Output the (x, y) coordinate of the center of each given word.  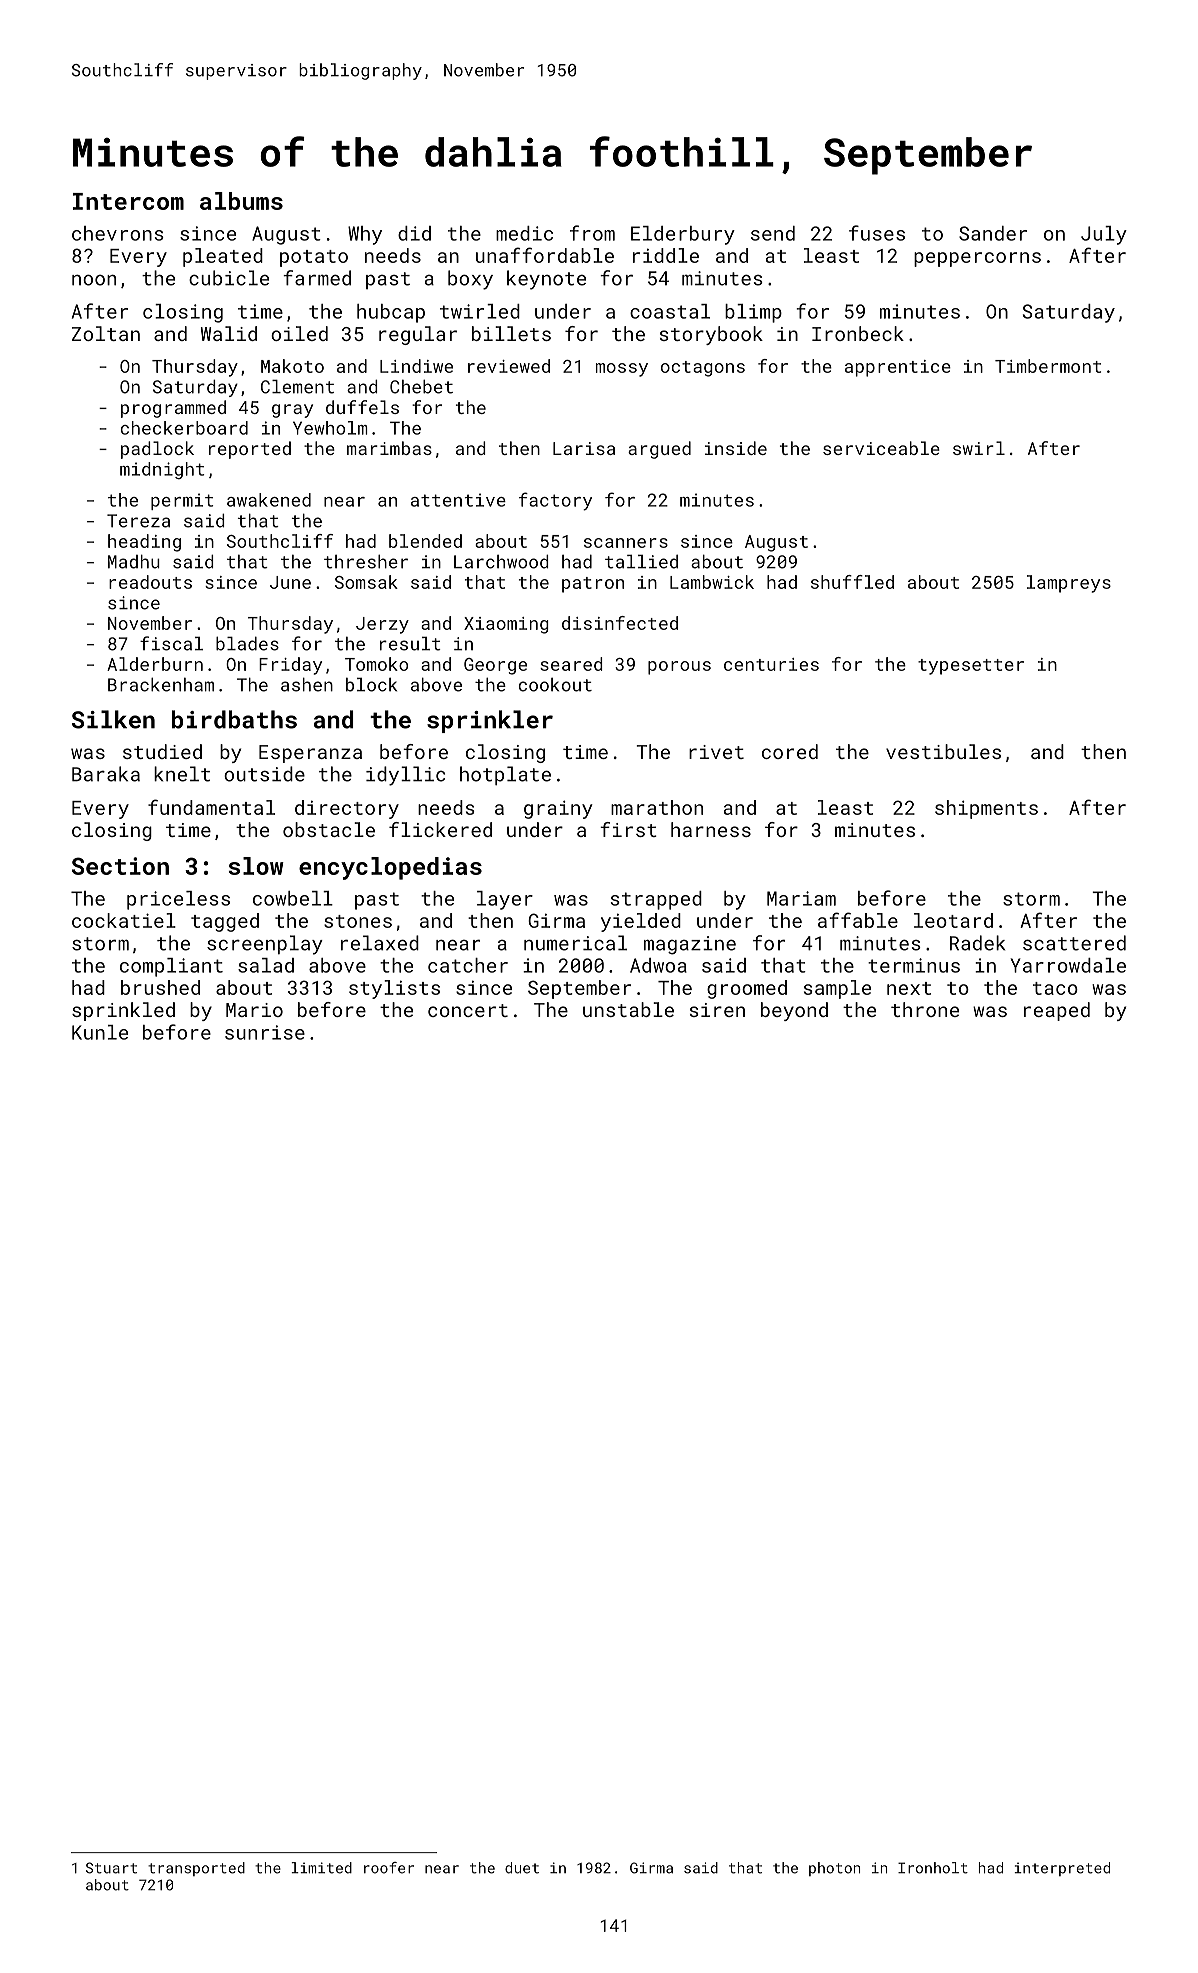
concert (468, 1010)
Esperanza (310, 754)
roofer (389, 1868)
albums (241, 201)
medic (524, 233)
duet (522, 1868)
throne (925, 1009)
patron (593, 585)
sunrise (265, 1032)
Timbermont (1048, 366)
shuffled (852, 582)
